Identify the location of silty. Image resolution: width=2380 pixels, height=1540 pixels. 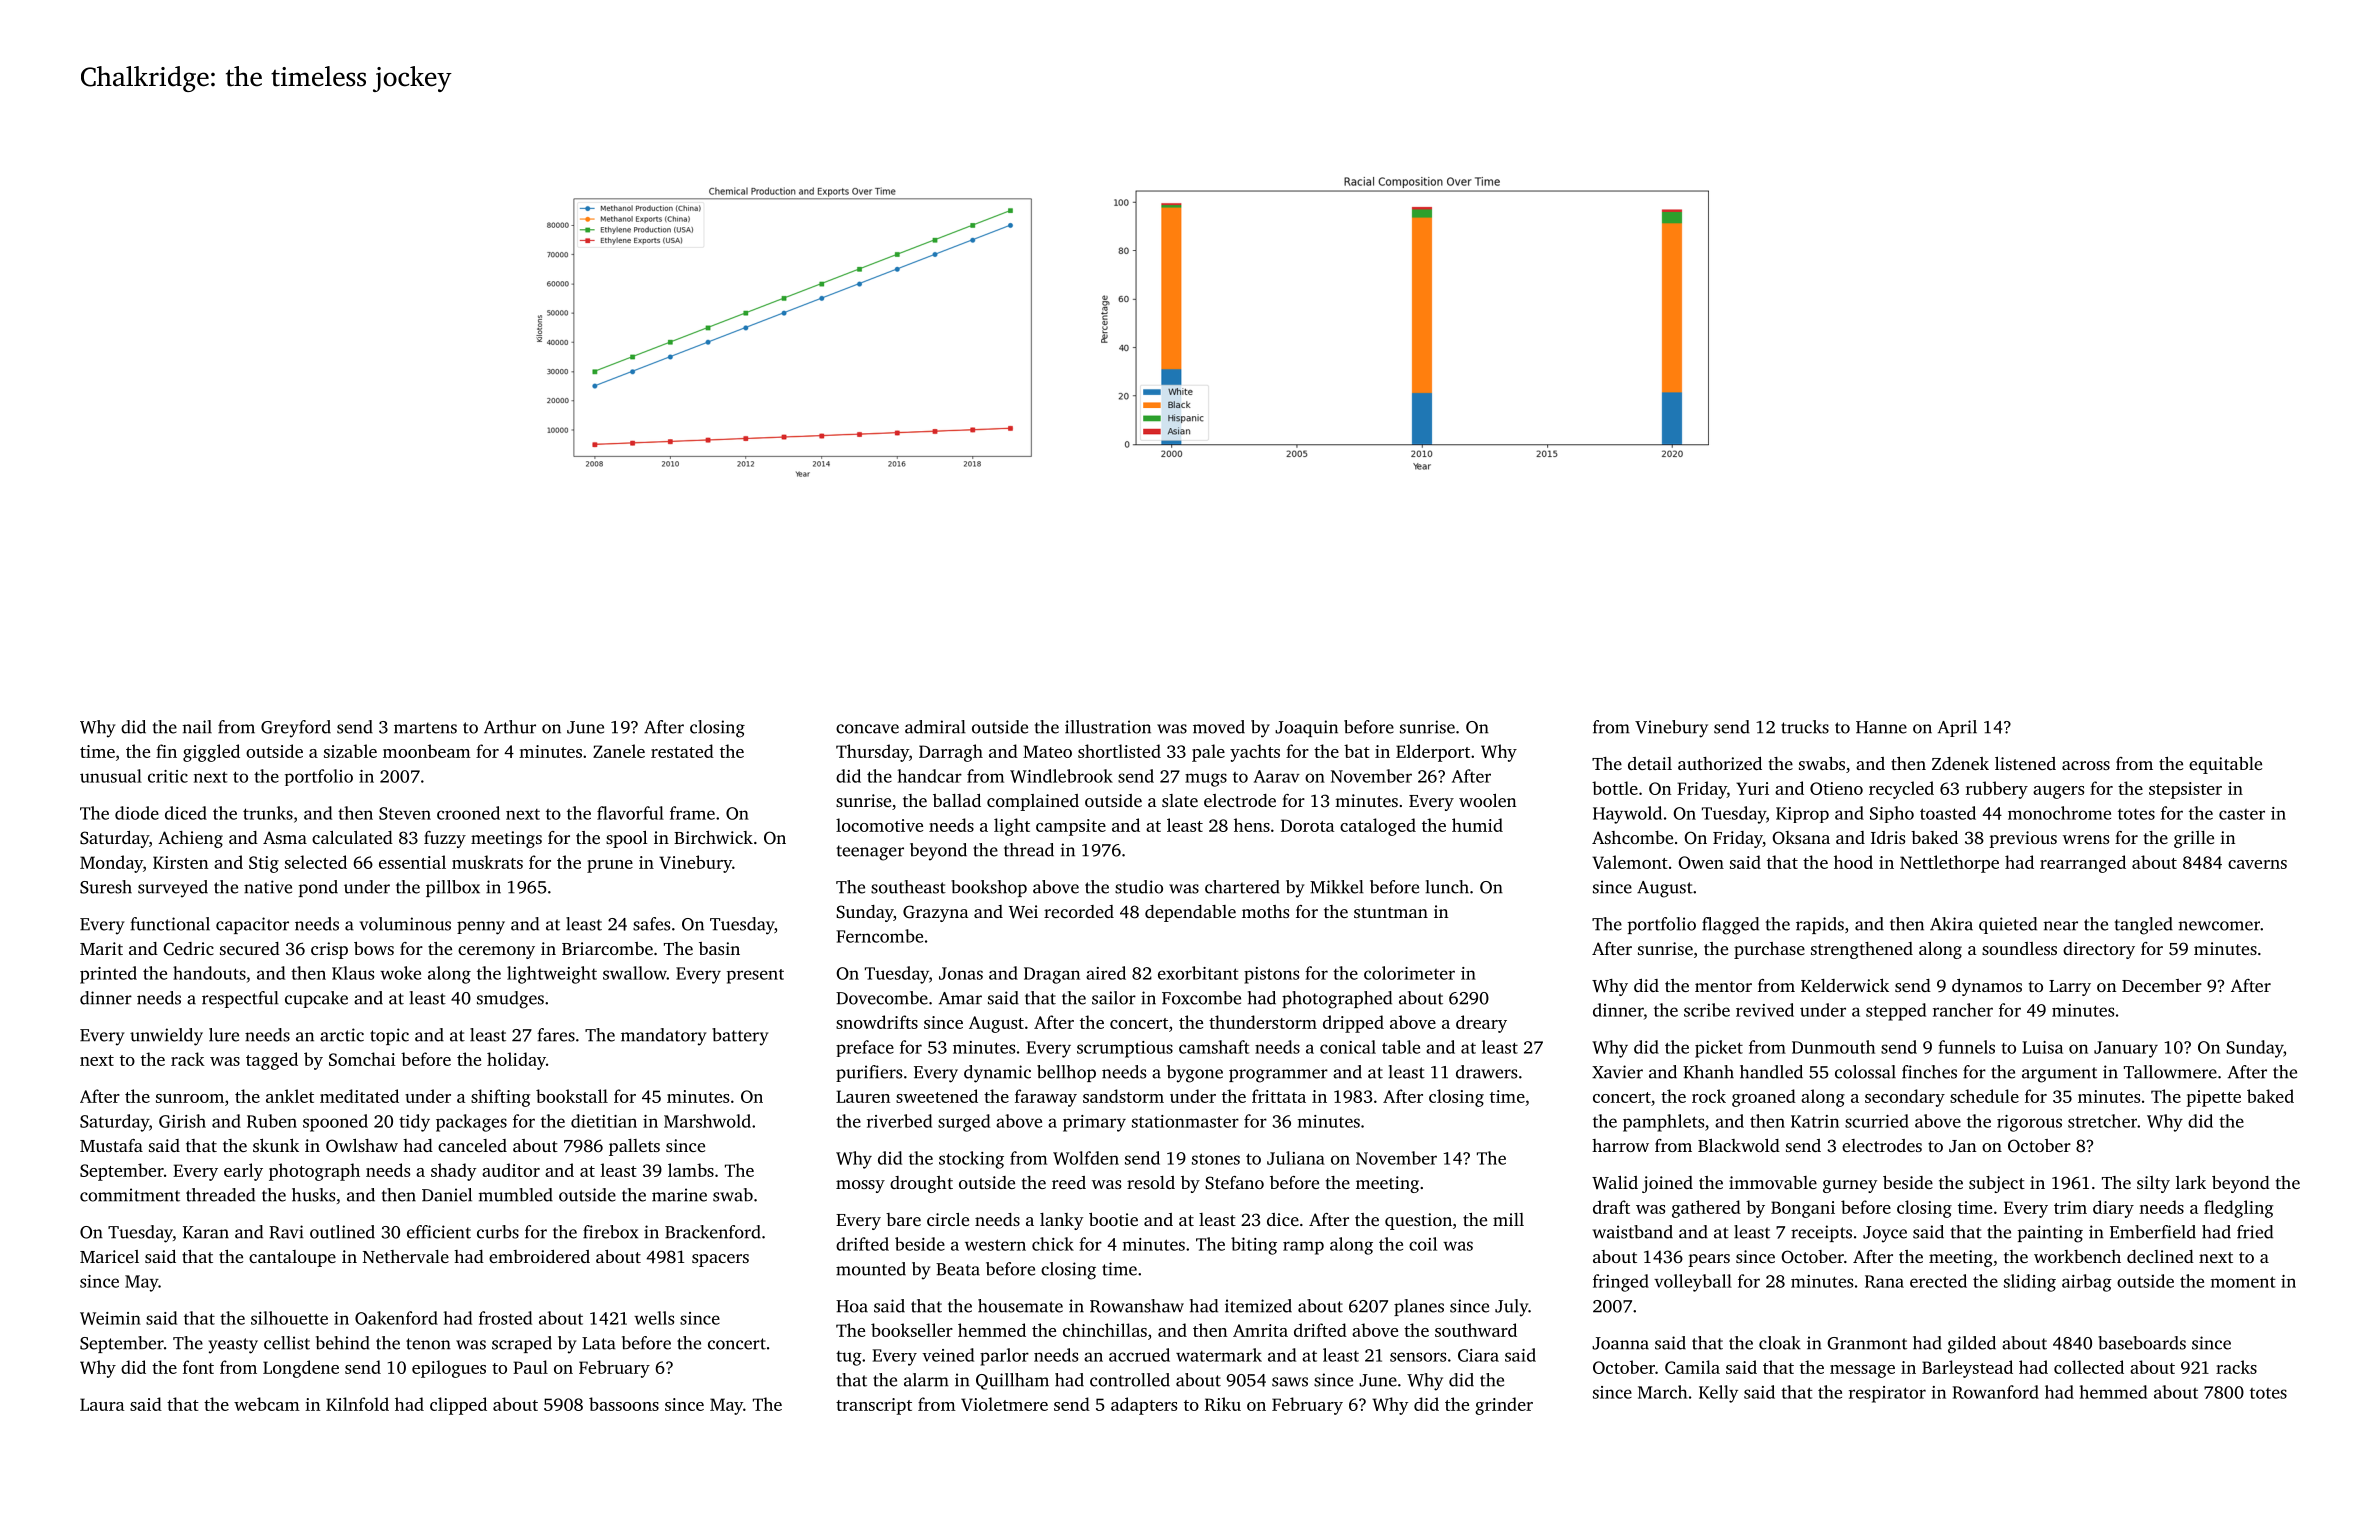
(2153, 1184).
